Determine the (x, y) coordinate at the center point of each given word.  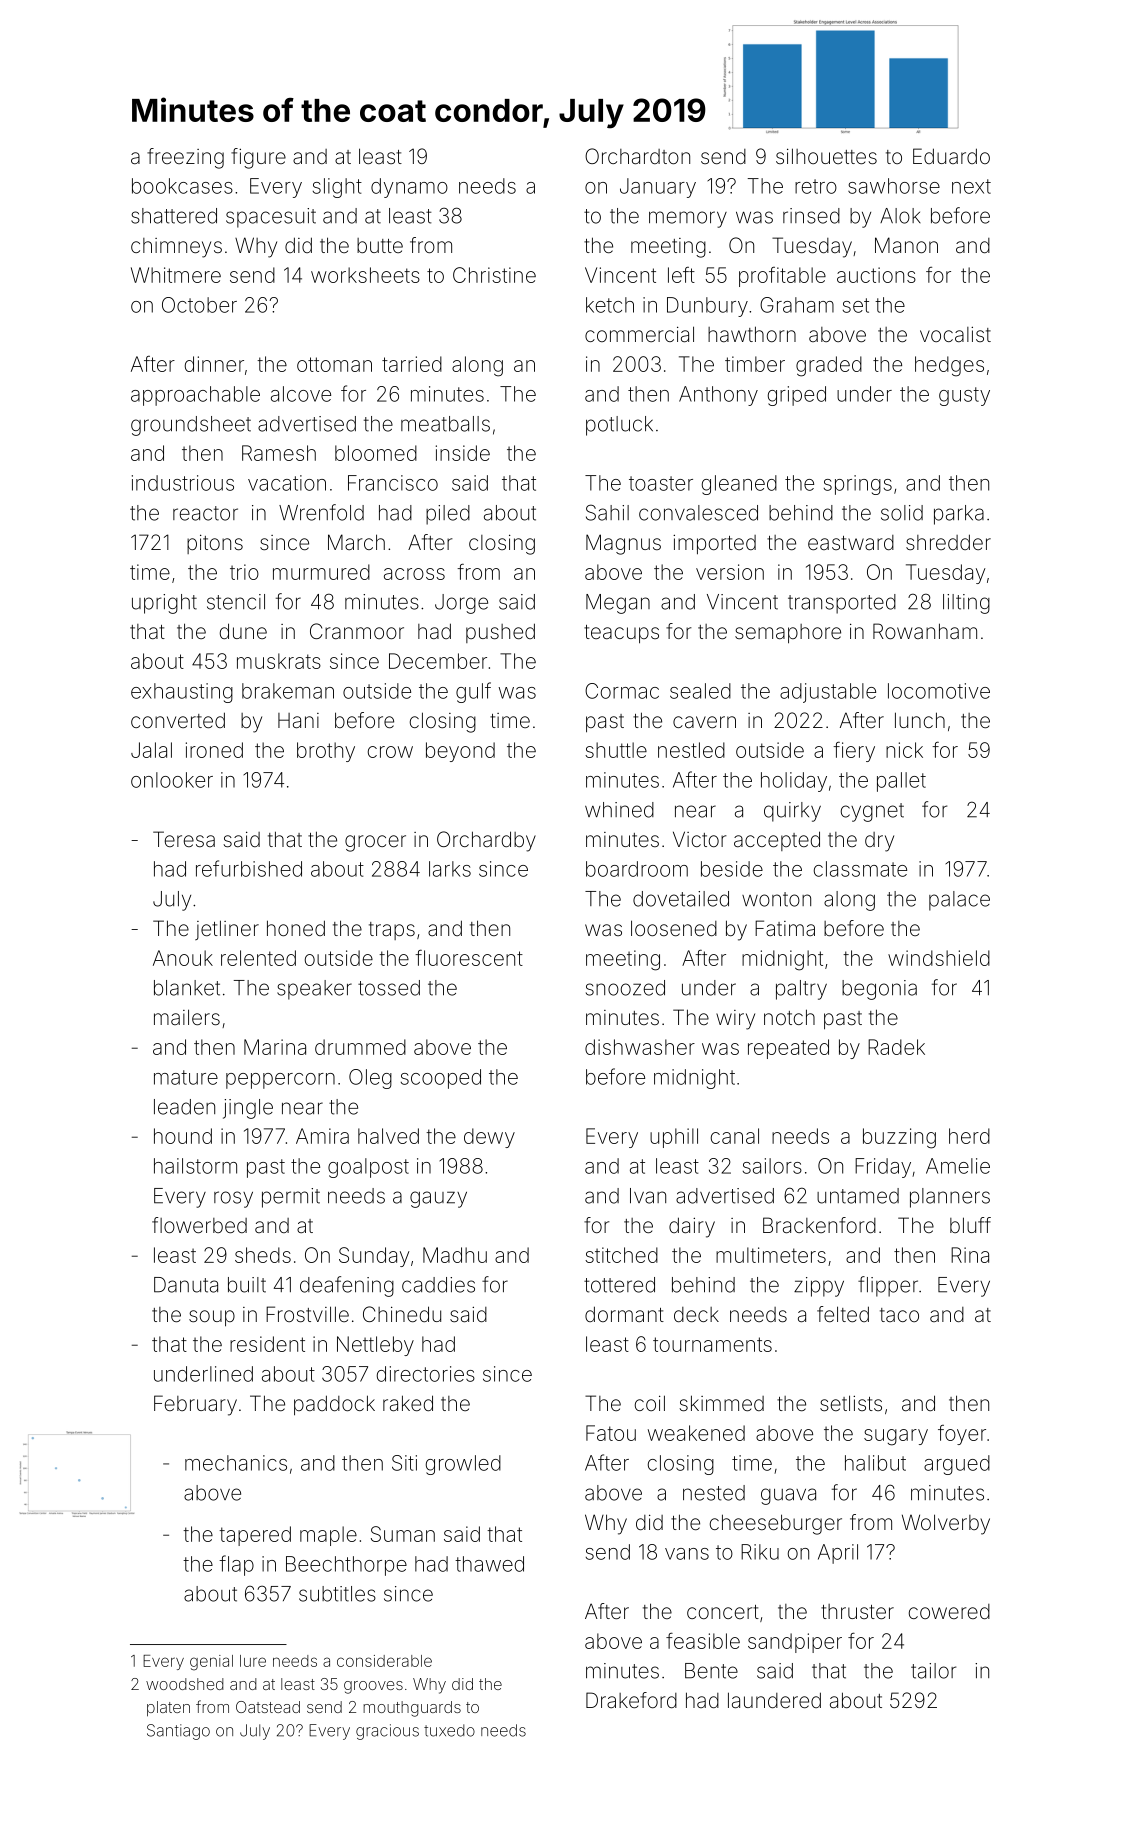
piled (448, 515)
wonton (776, 899)
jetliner (227, 930)
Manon (906, 245)
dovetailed (681, 899)
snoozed (625, 988)
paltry (801, 990)
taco (899, 1315)
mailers (187, 1017)
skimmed (721, 1403)
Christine (494, 275)
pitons (215, 544)
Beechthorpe (346, 1566)
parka (959, 515)
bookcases (182, 186)
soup (212, 1318)
